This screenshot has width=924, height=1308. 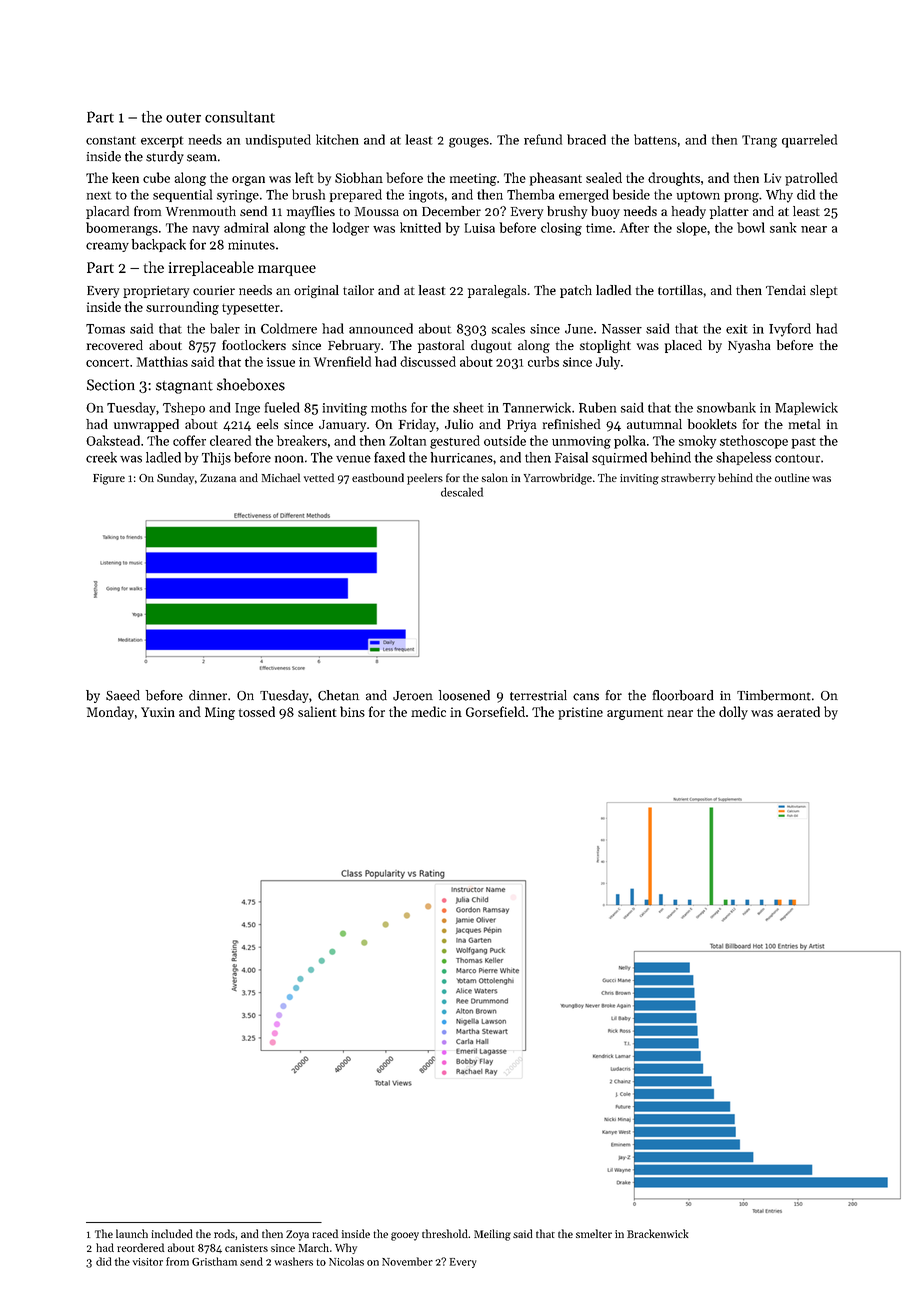 I want to click on threshold, so click(x=445, y=1233).
